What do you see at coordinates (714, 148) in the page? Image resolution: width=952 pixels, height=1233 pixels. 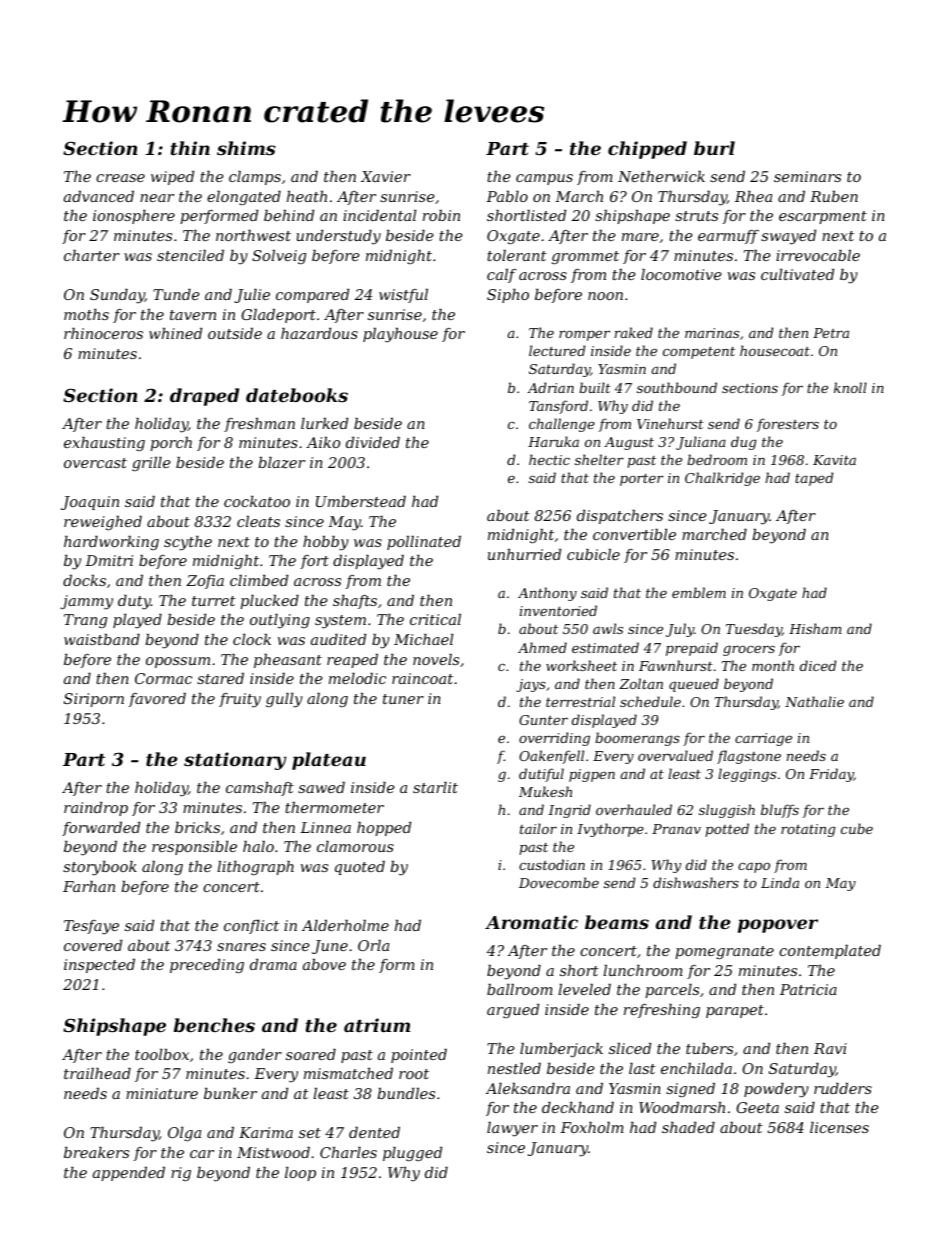 I see `burl` at bounding box center [714, 148].
